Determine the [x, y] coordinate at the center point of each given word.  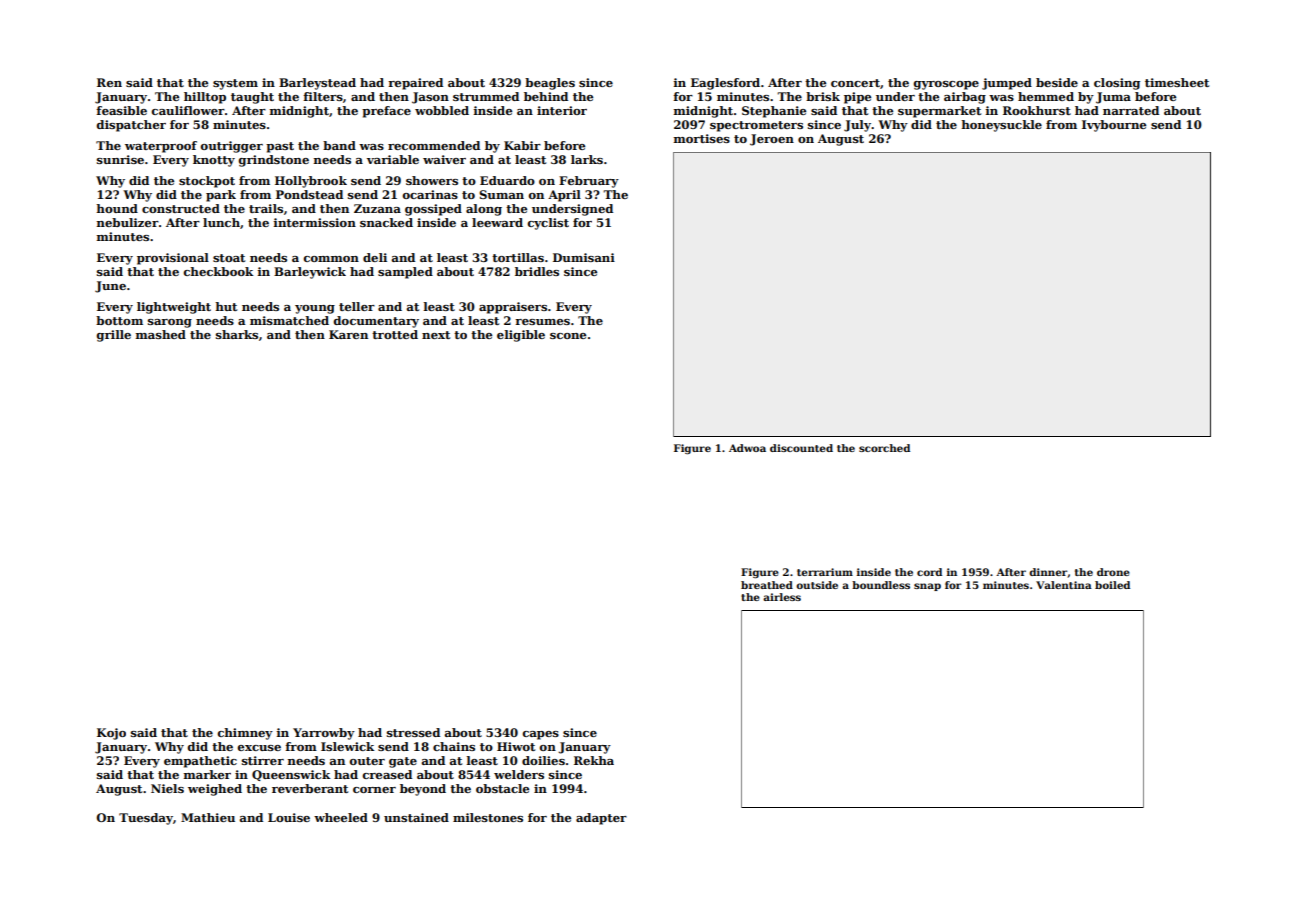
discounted [801, 448]
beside [1057, 82]
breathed [767, 585]
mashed [161, 334]
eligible [521, 336]
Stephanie [774, 112]
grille [114, 336]
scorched [884, 448]
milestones [488, 817]
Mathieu [208, 817]
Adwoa [747, 448]
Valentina [1064, 585]
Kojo [111, 734]
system [235, 84]
